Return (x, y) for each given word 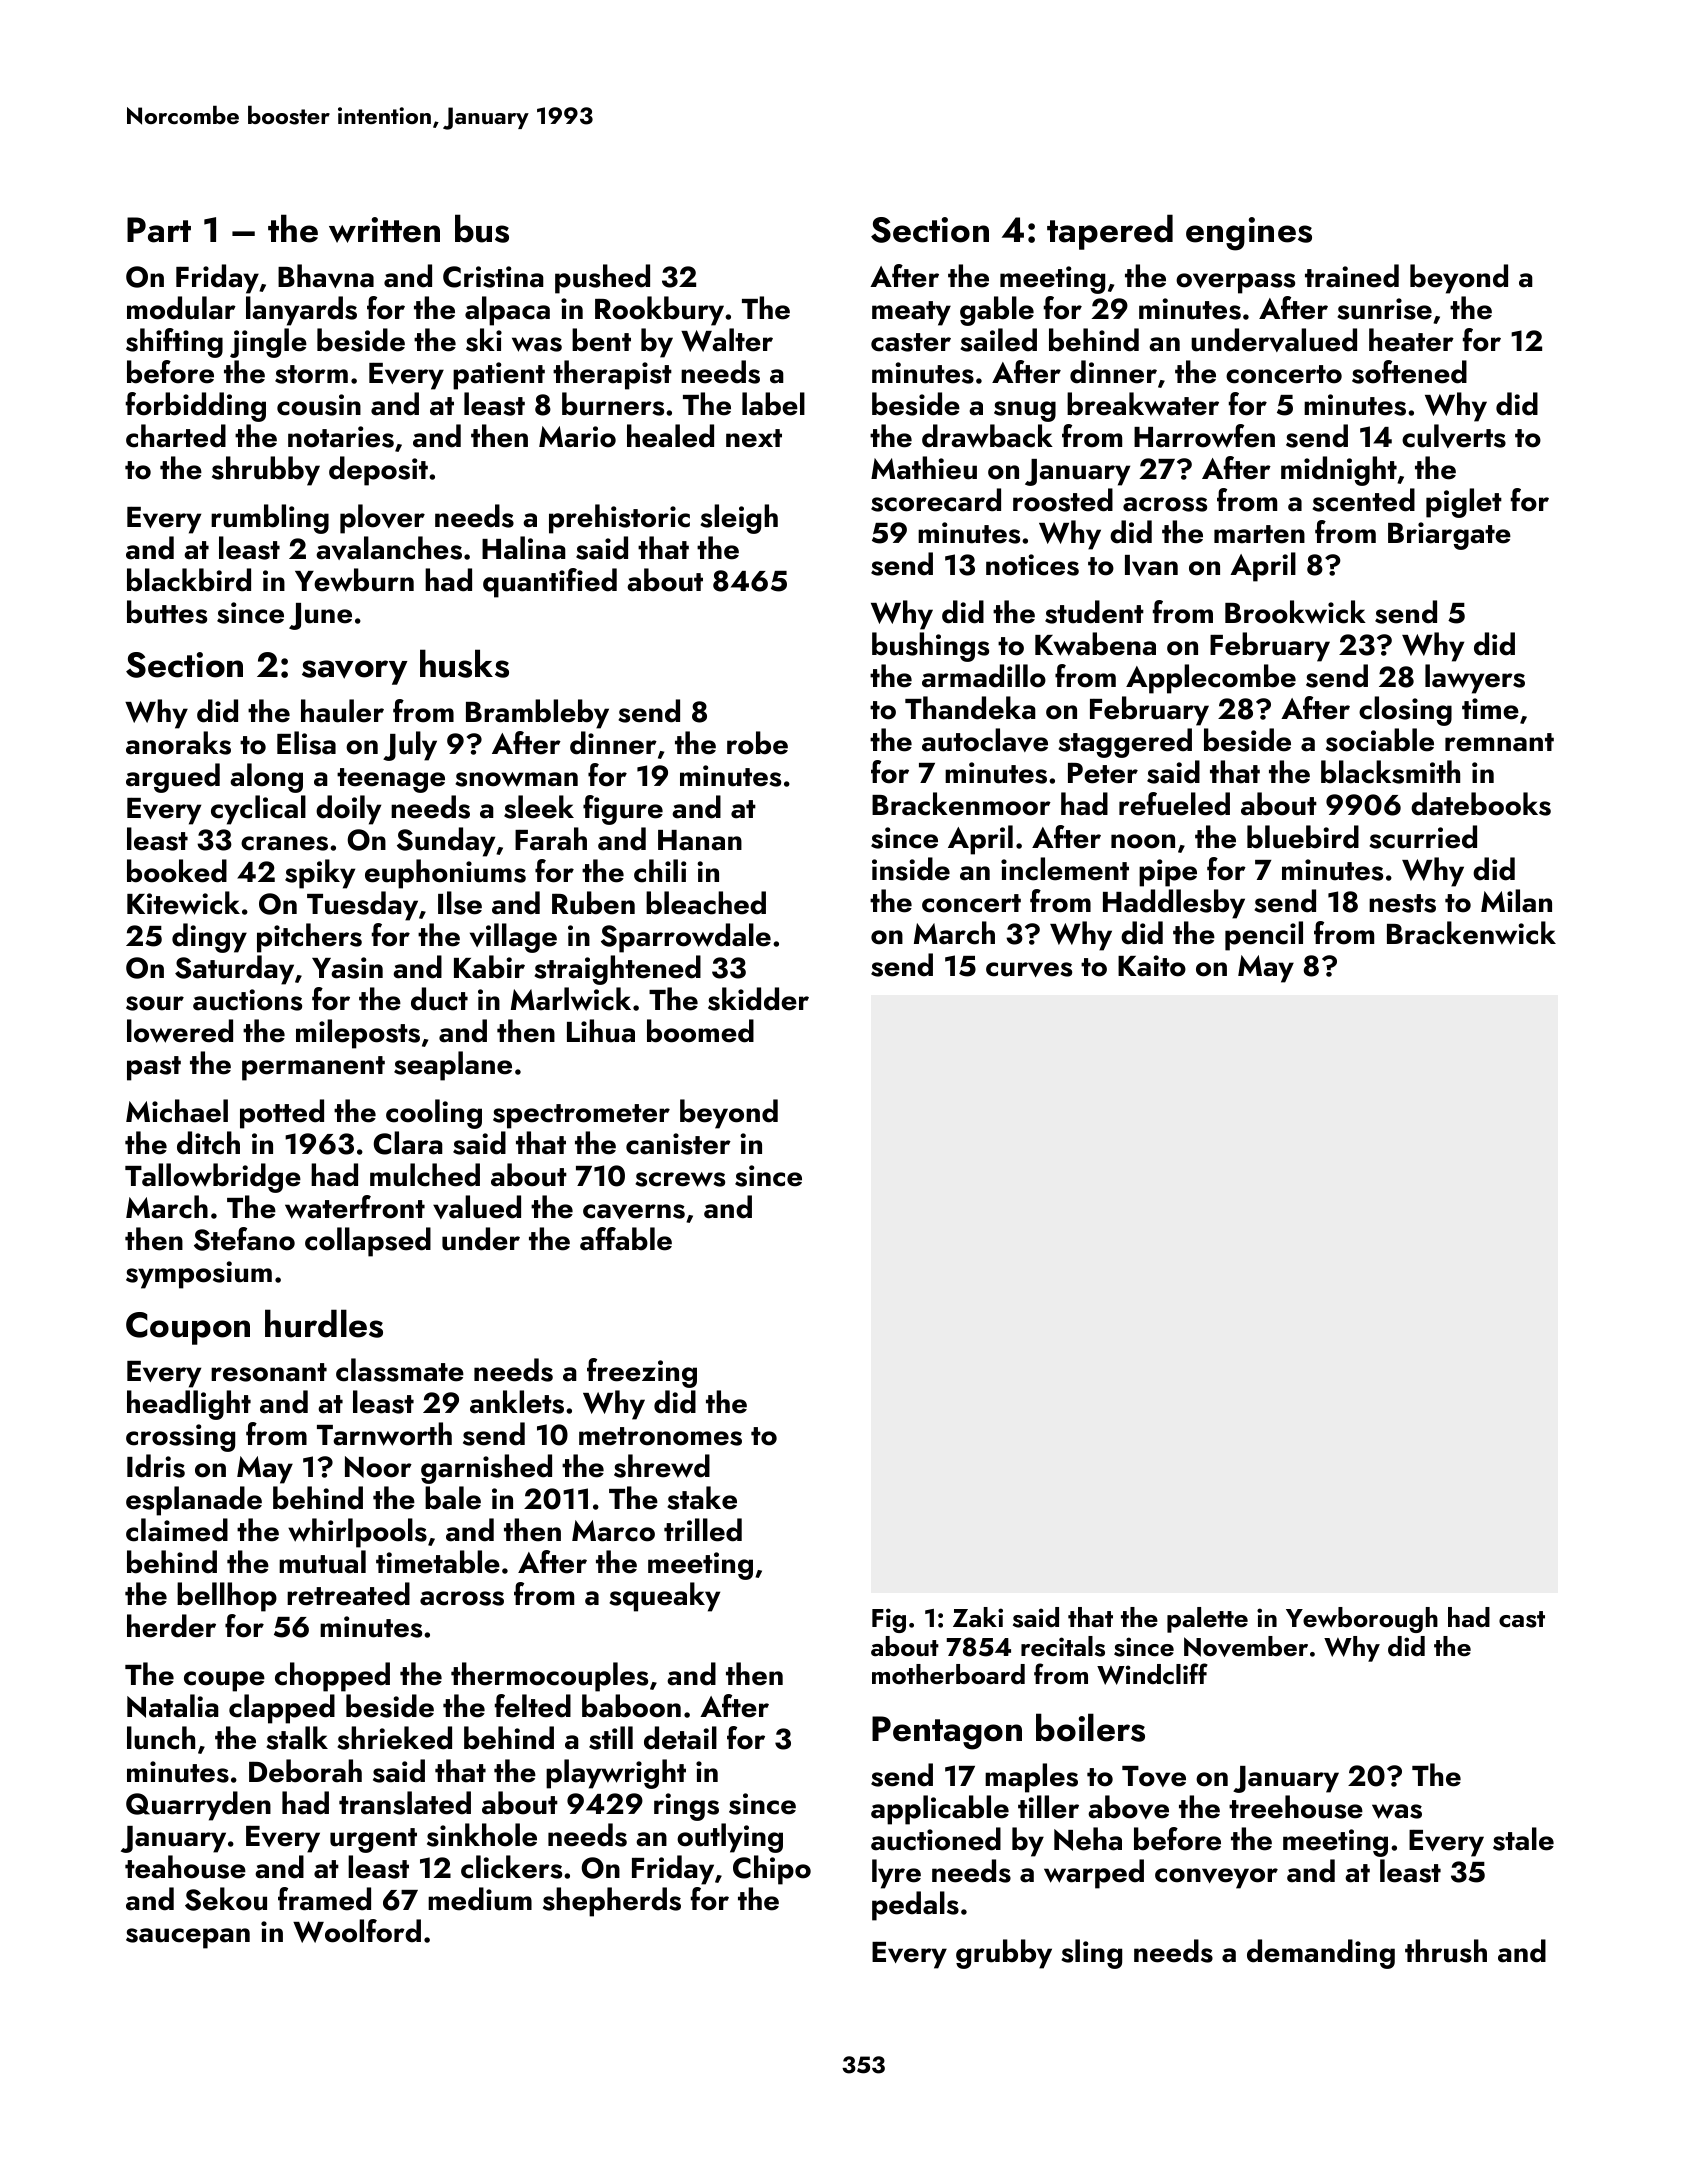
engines (1249, 234)
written (384, 230)
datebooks (1481, 804)
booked (177, 871)
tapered (1110, 232)
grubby (1004, 1954)
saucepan (188, 1938)
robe (757, 743)
